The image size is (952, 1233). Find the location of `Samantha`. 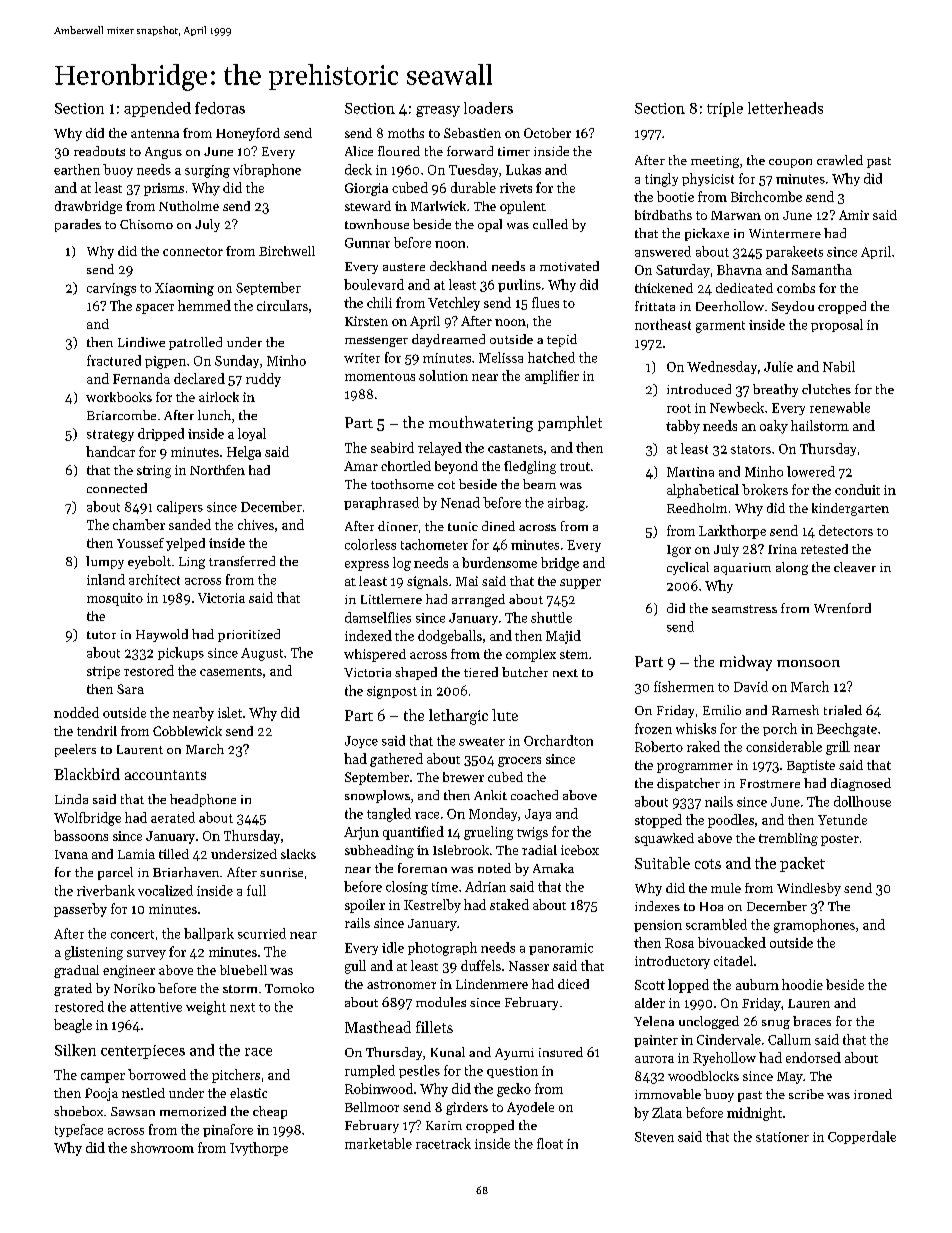

Samantha is located at coordinates (822, 269).
